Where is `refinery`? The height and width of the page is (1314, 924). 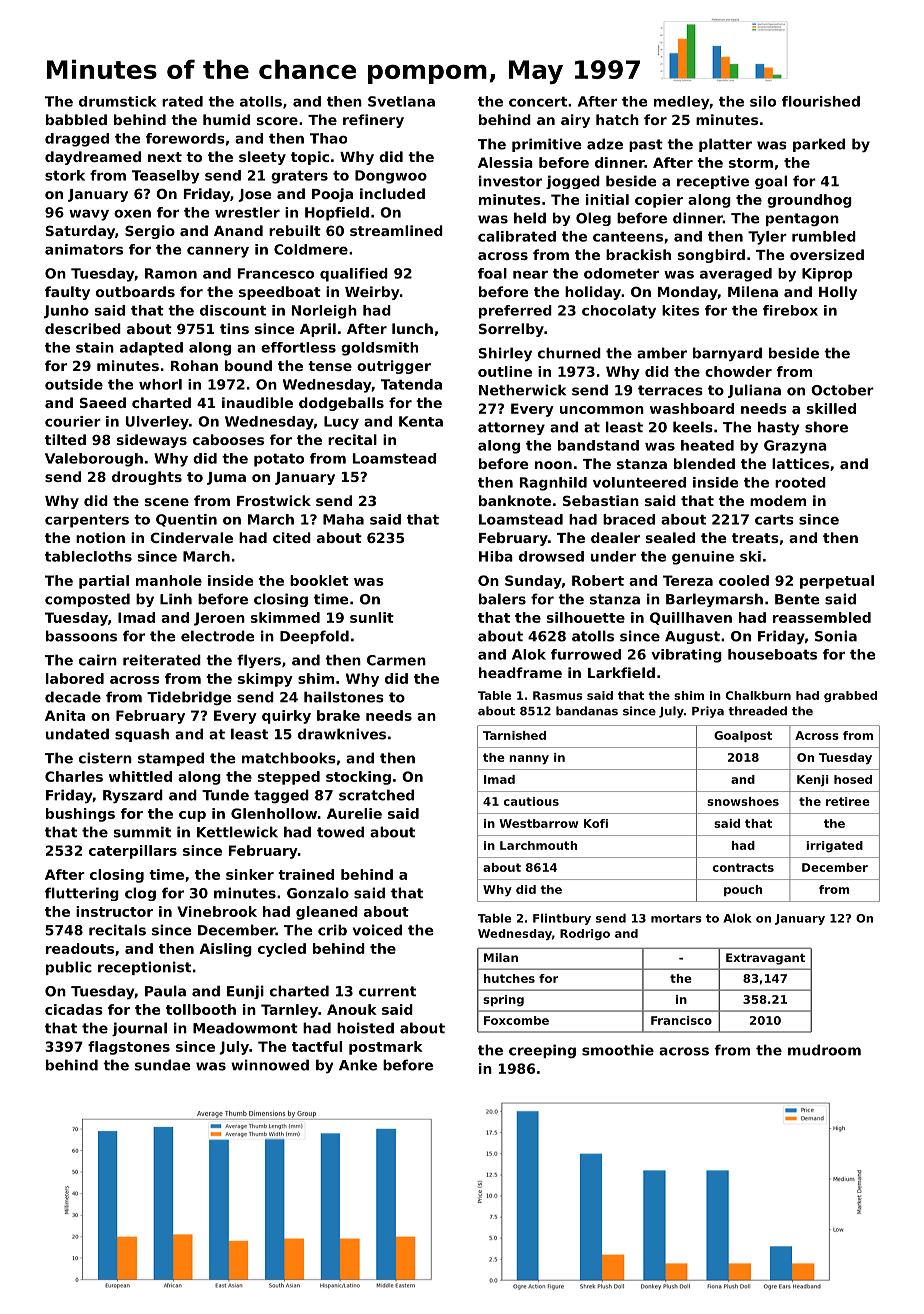
refinery is located at coordinates (373, 121).
